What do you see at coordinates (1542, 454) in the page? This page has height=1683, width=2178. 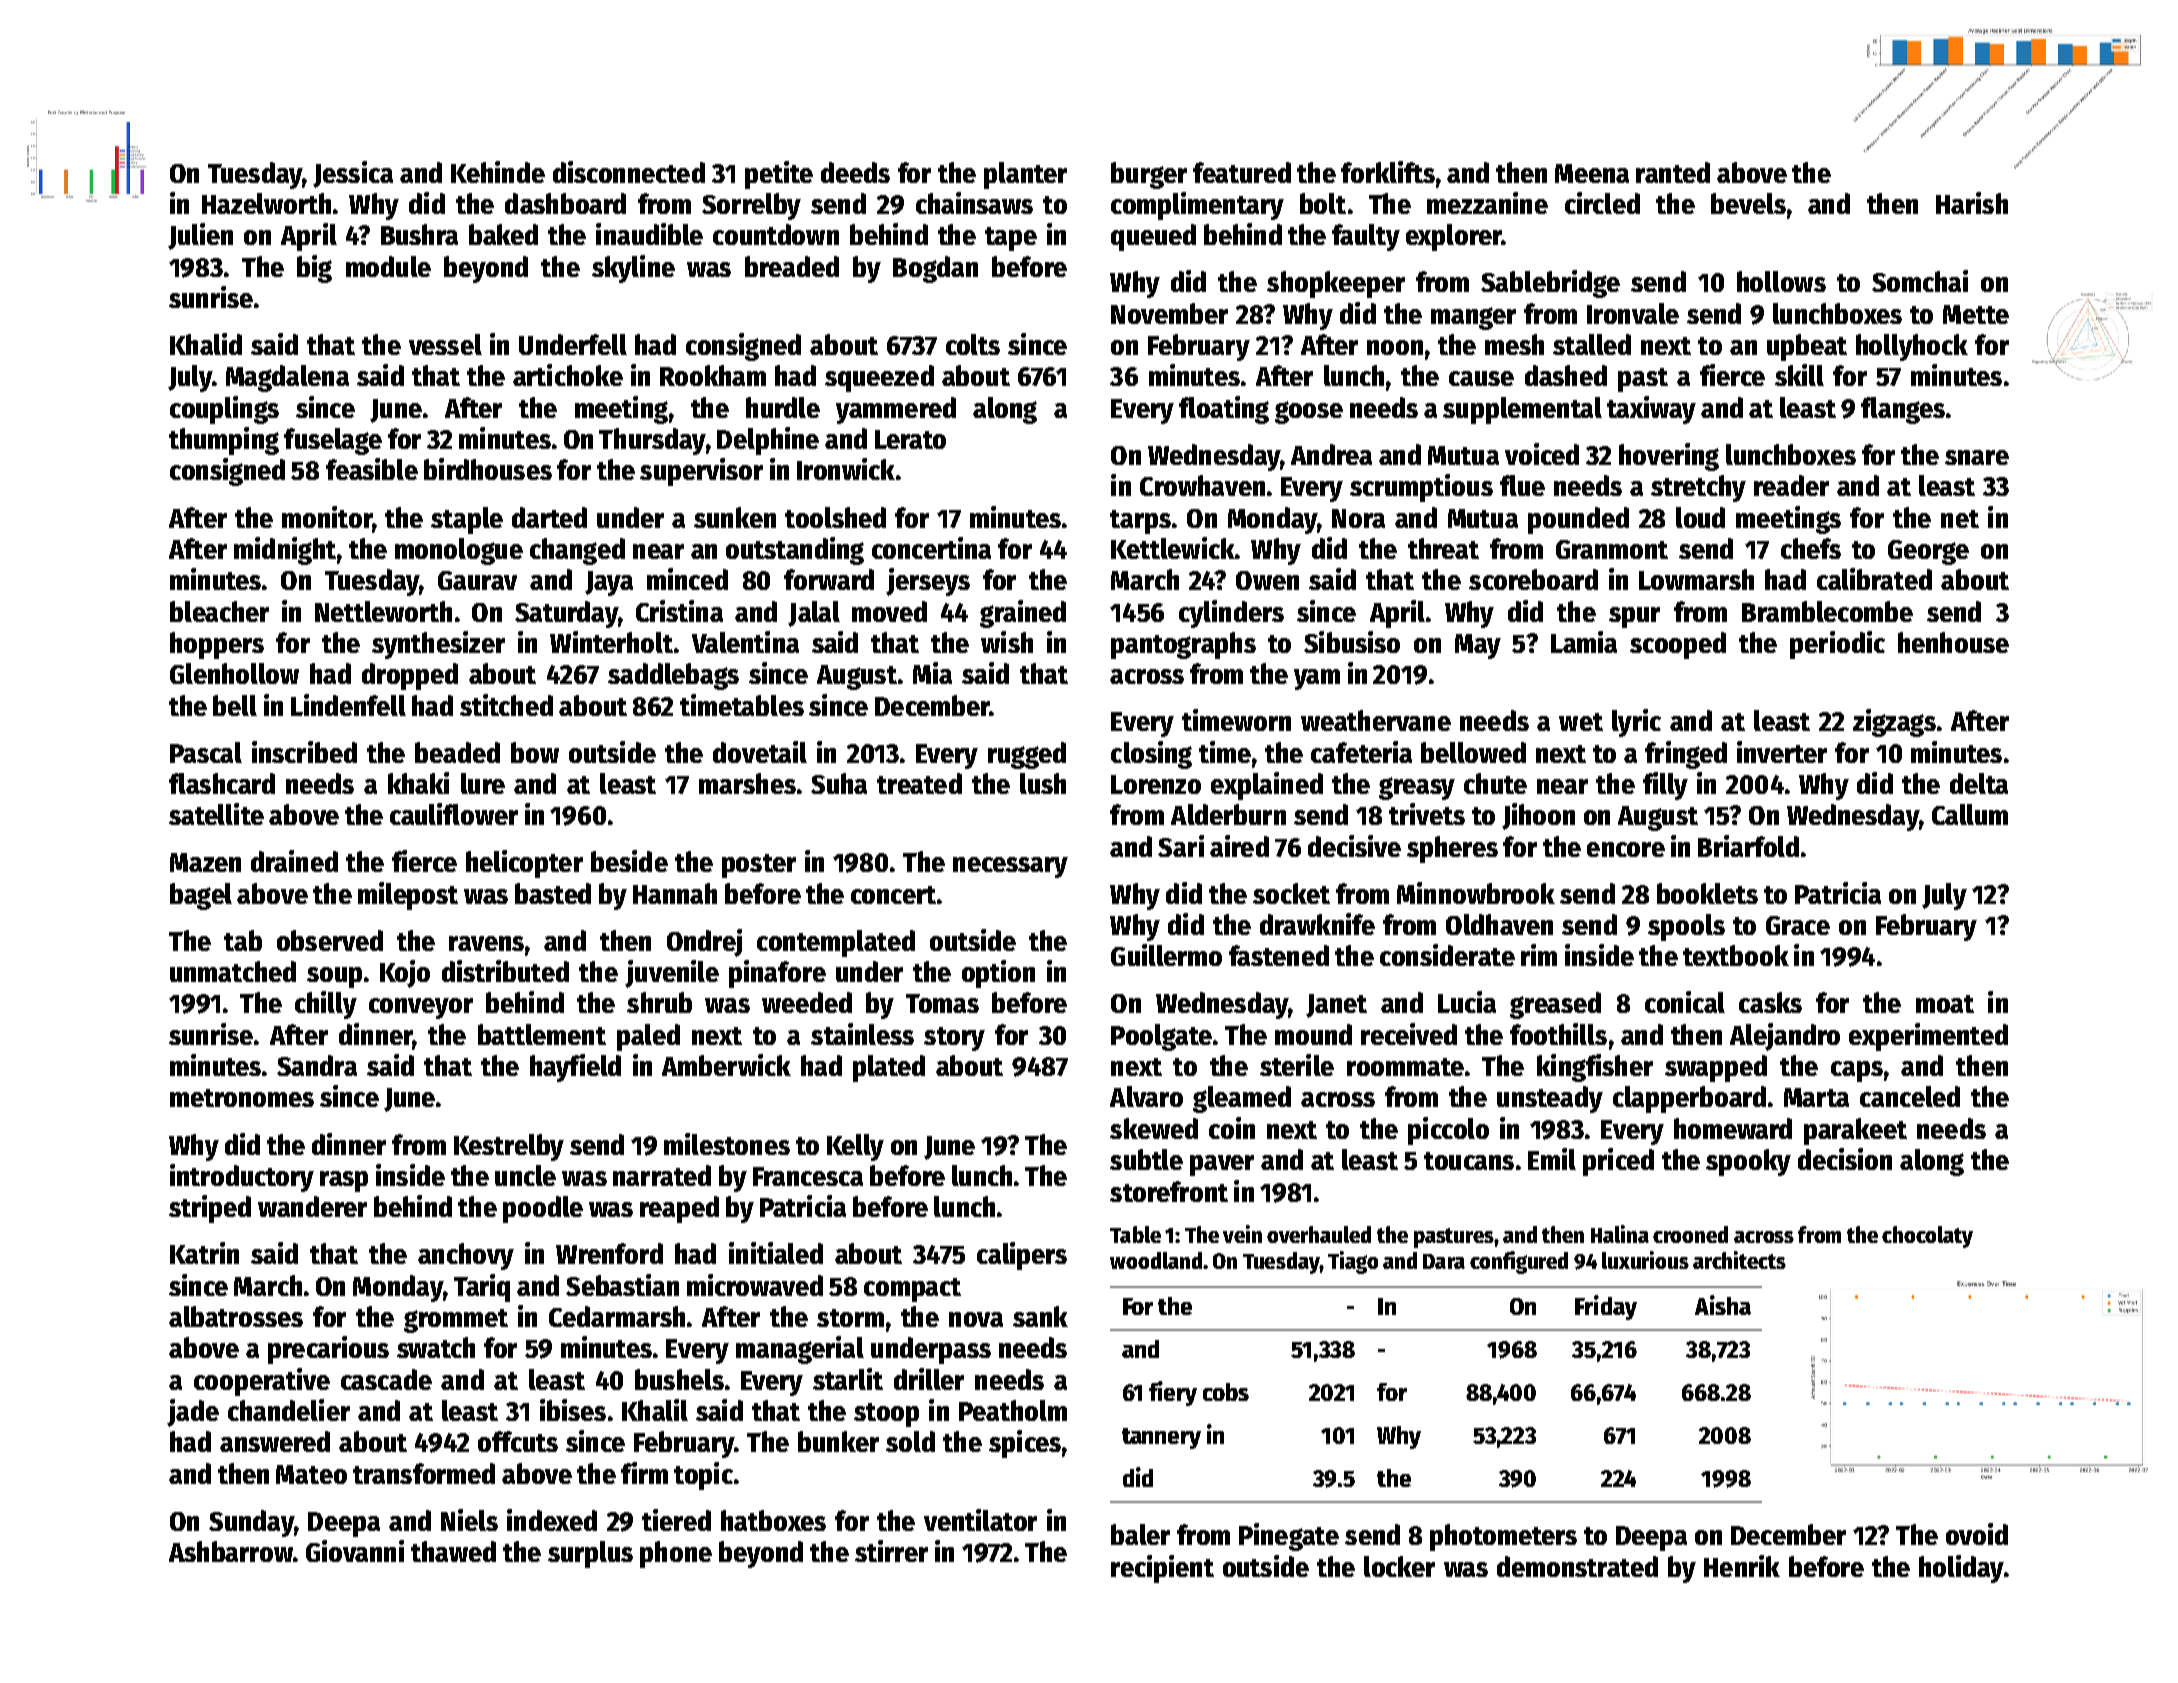 I see `voiced` at bounding box center [1542, 454].
